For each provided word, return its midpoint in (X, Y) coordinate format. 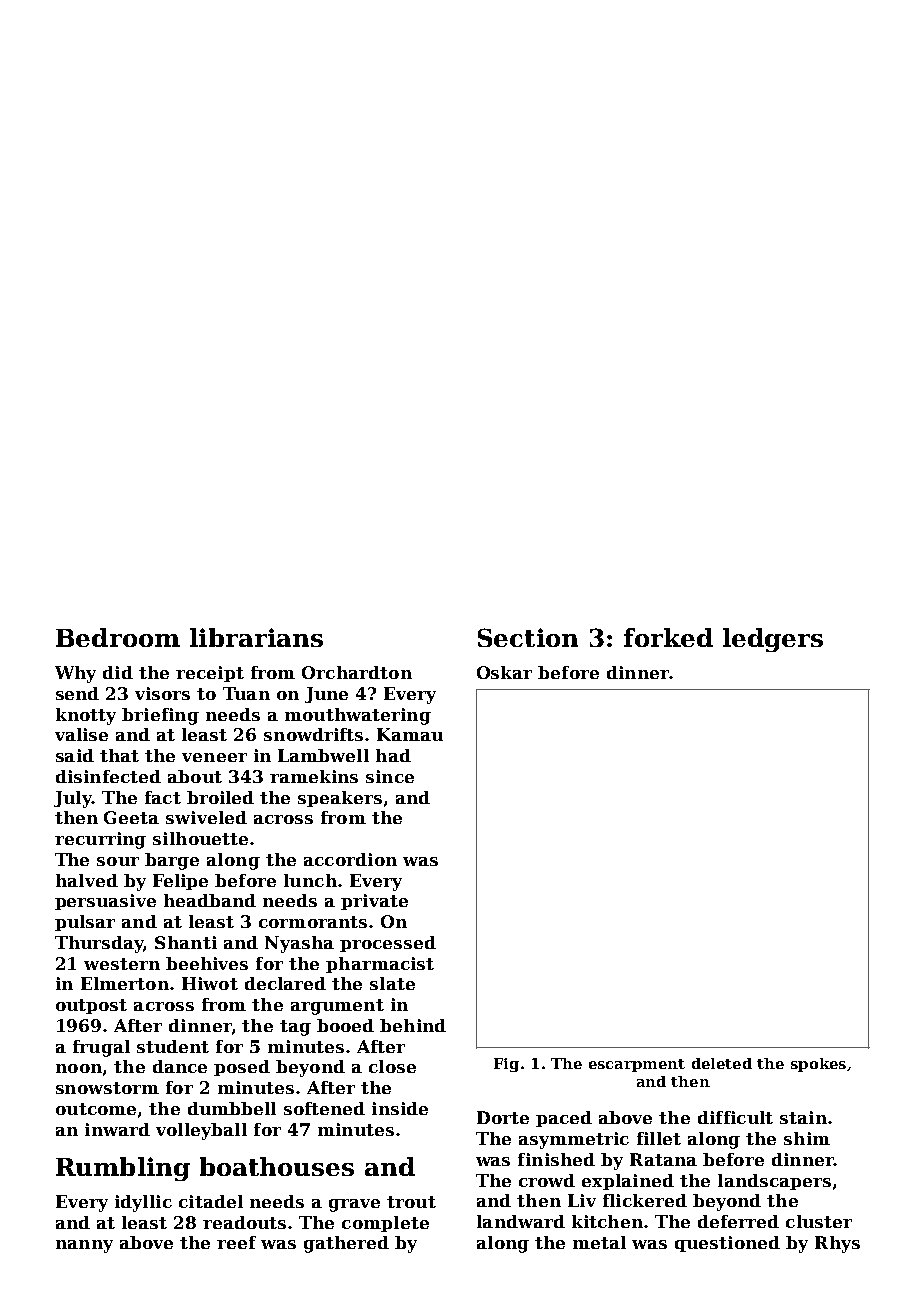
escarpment (637, 1065)
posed (242, 1068)
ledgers (773, 640)
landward (521, 1221)
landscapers (774, 1182)
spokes (818, 1065)
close (392, 1066)
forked (668, 637)
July (73, 799)
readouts (244, 1222)
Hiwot (210, 983)
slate (392, 983)
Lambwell (323, 755)
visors (162, 693)
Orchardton (357, 672)
